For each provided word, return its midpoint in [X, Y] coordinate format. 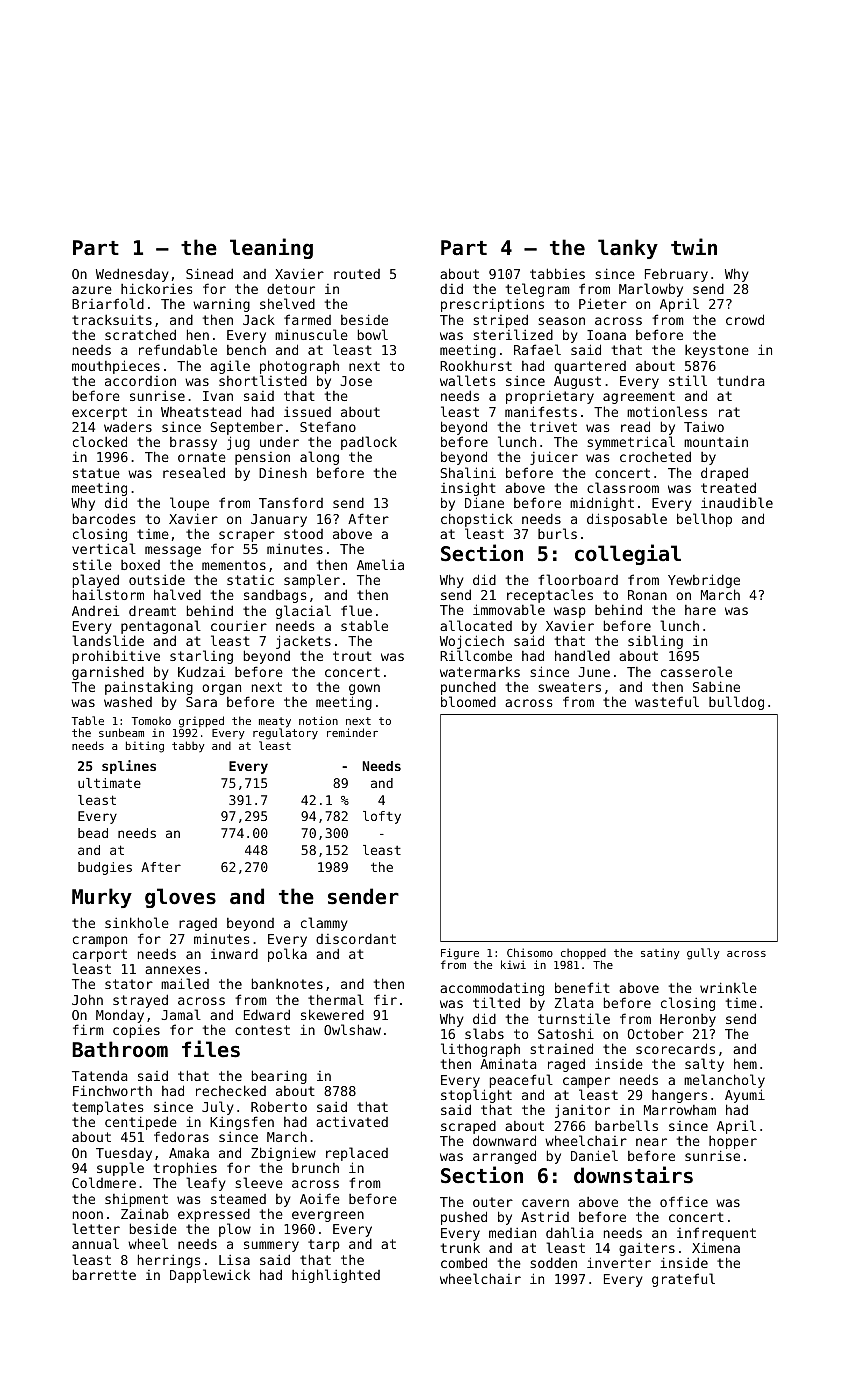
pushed [464, 1218]
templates [107, 1108]
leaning [271, 248]
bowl [373, 334]
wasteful [667, 701]
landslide [108, 640]
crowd [745, 319]
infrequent [716, 1234]
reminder [352, 732]
